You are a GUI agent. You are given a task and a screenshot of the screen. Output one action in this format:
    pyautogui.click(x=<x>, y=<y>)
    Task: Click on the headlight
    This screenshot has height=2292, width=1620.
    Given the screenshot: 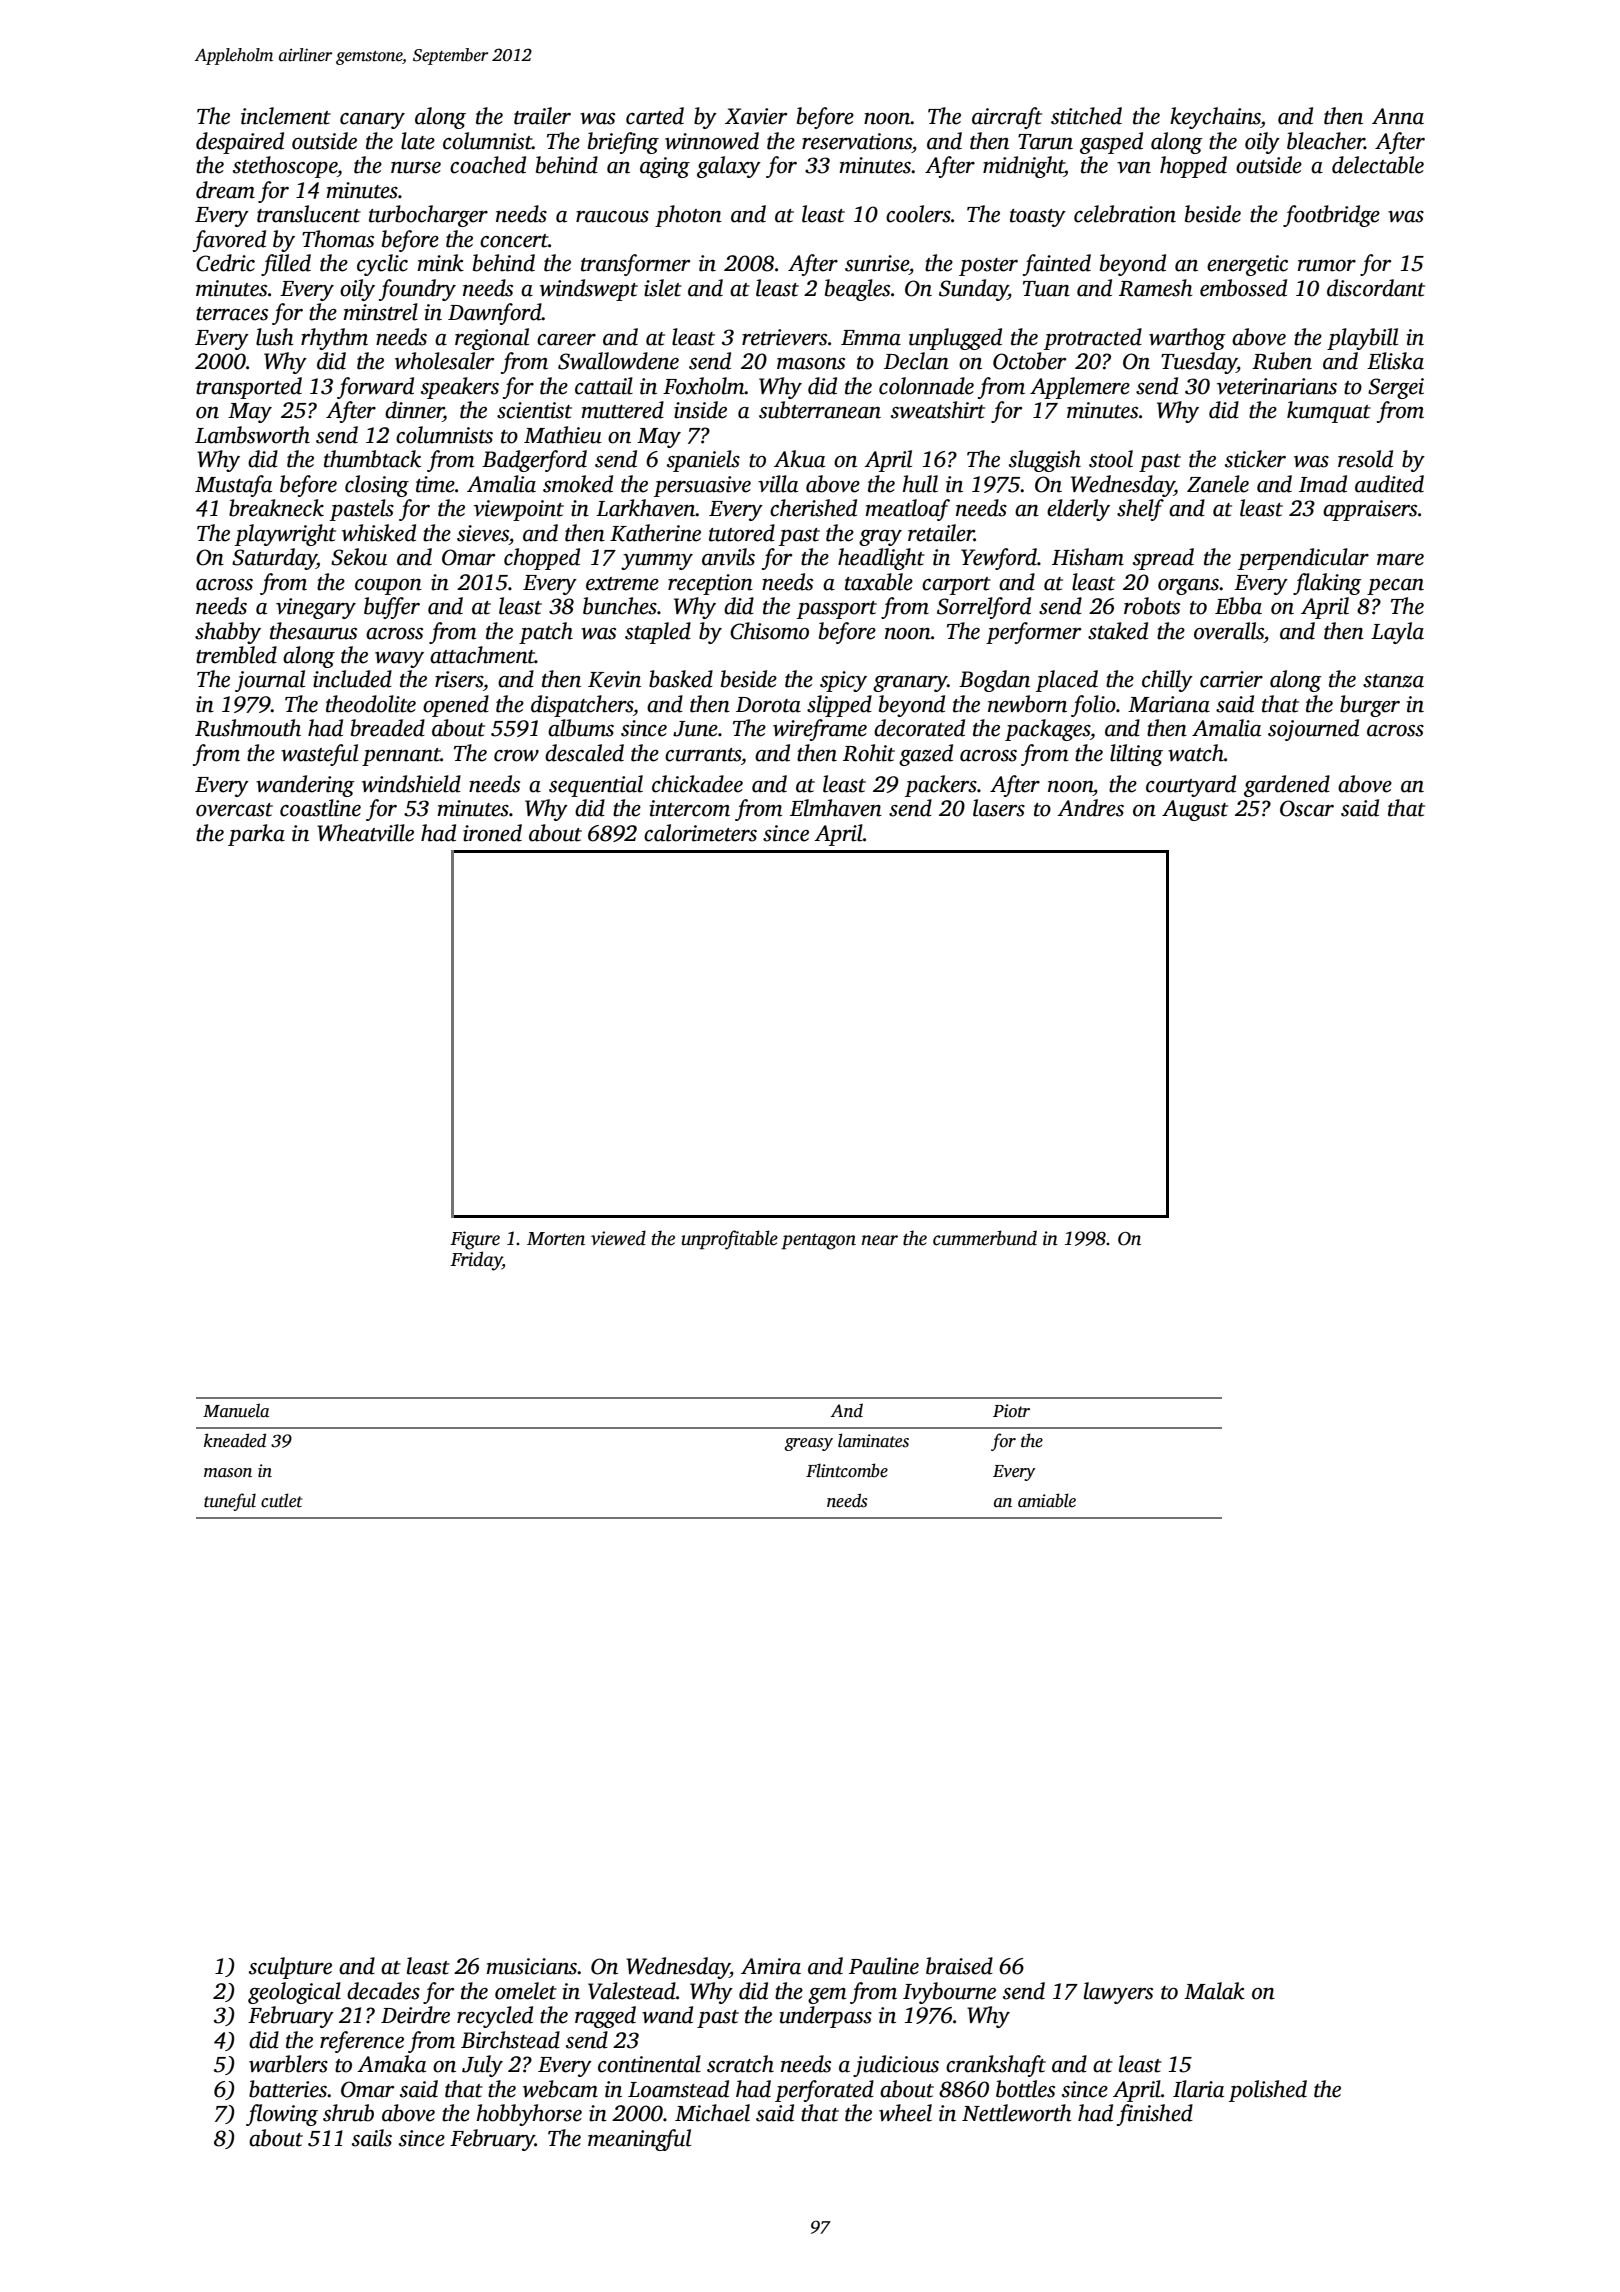 What is the action you would take?
    pyautogui.click(x=881, y=559)
